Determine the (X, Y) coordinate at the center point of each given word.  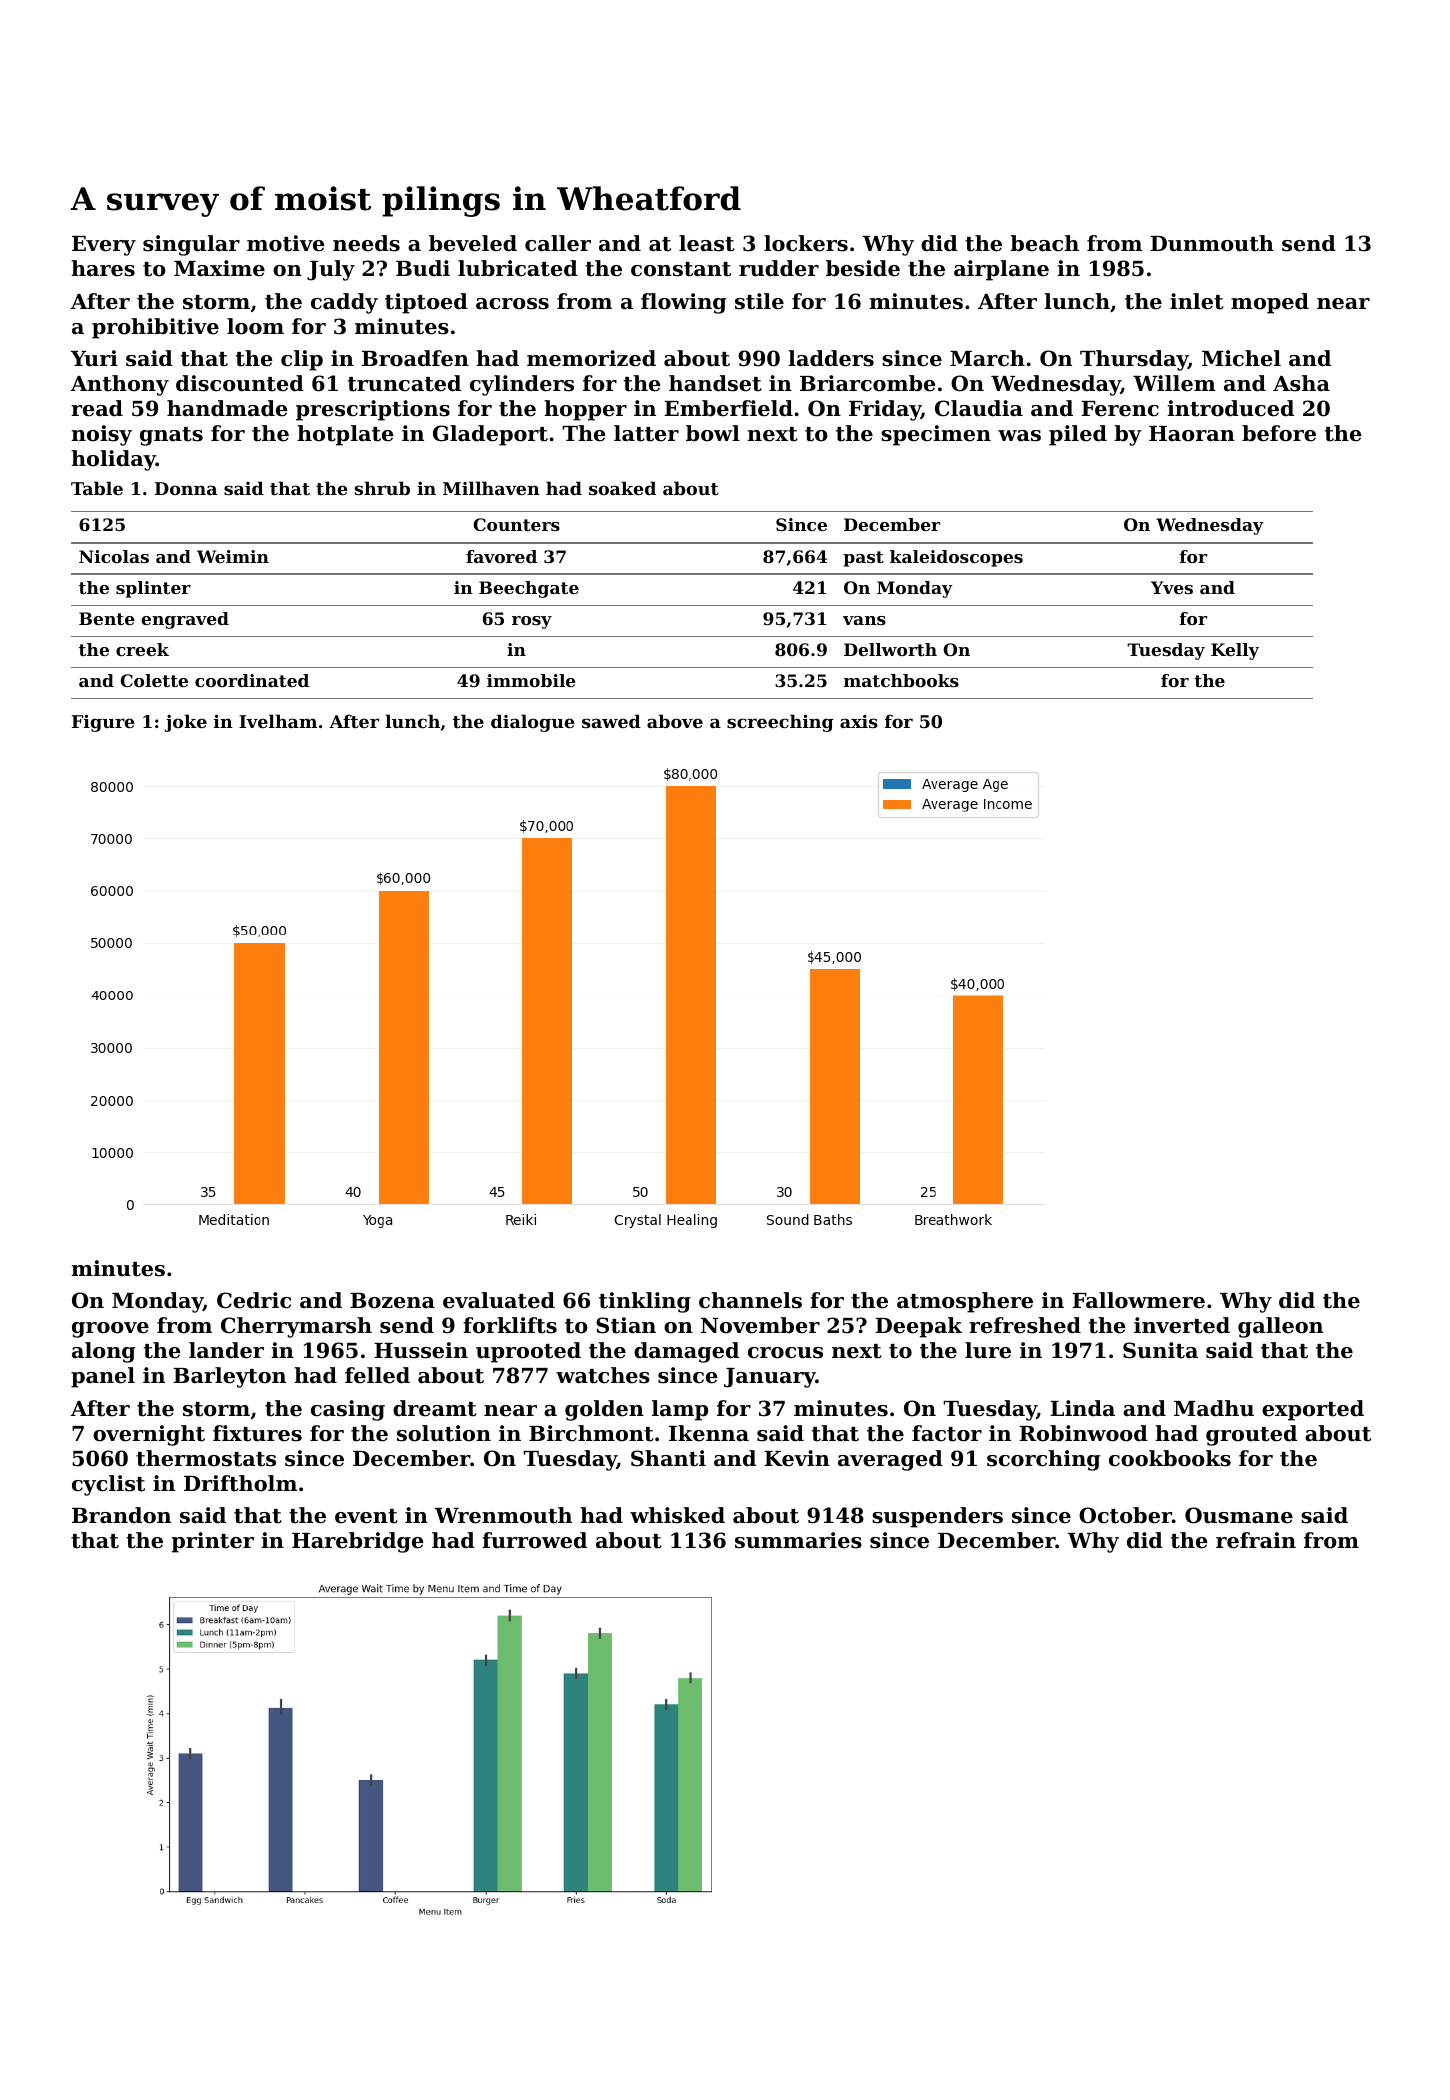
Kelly (1235, 651)
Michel (1241, 358)
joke (185, 723)
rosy (532, 622)
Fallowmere (1138, 1300)
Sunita (1160, 1350)
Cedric (254, 1300)
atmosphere (965, 1302)
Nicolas (114, 556)
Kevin (797, 1458)
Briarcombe (868, 383)
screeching (780, 723)
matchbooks (901, 680)
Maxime (219, 268)
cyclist (108, 1485)
